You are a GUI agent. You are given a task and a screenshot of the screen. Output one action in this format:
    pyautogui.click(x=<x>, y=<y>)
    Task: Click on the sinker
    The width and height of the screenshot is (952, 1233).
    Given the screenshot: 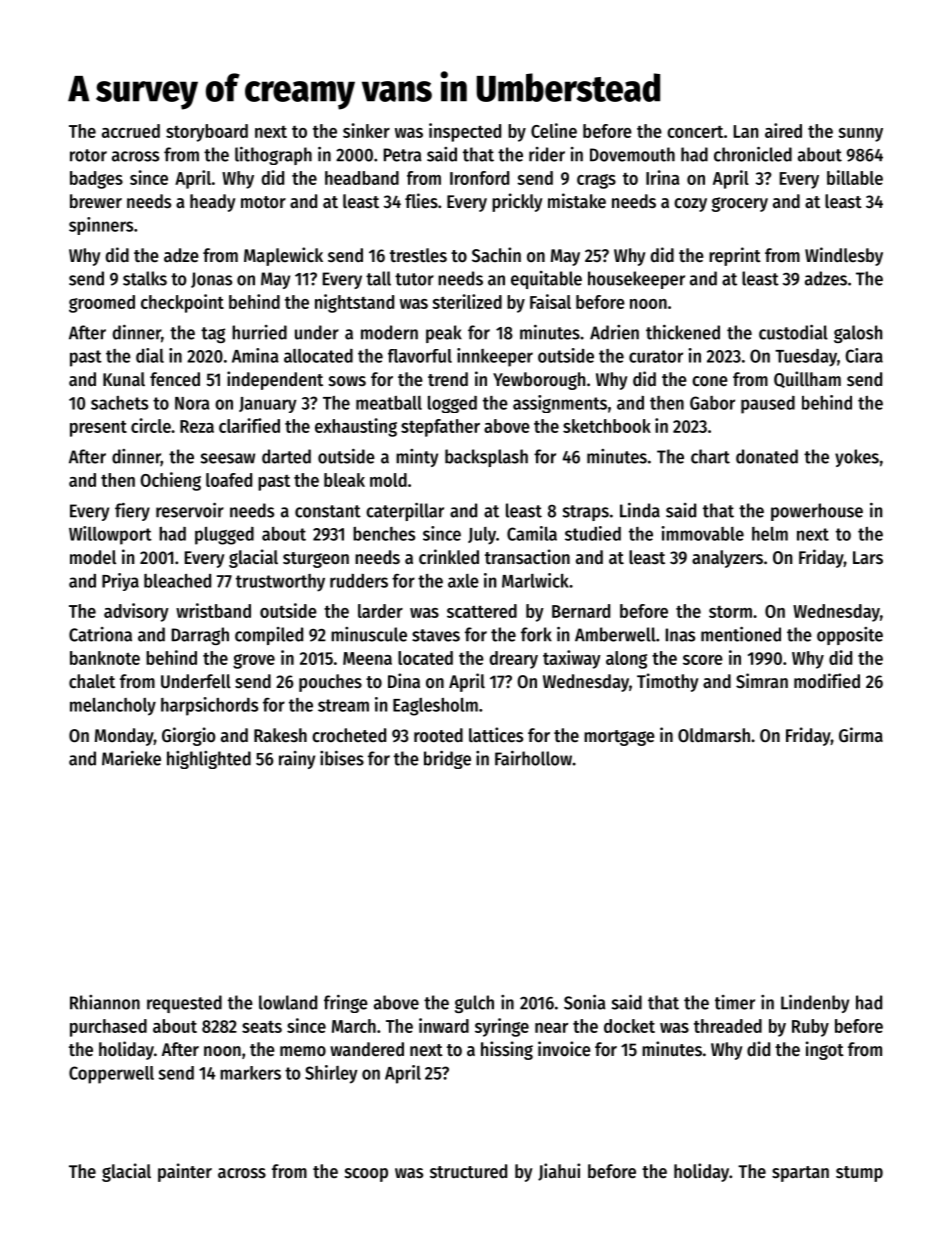 What is the action you would take?
    pyautogui.click(x=366, y=130)
